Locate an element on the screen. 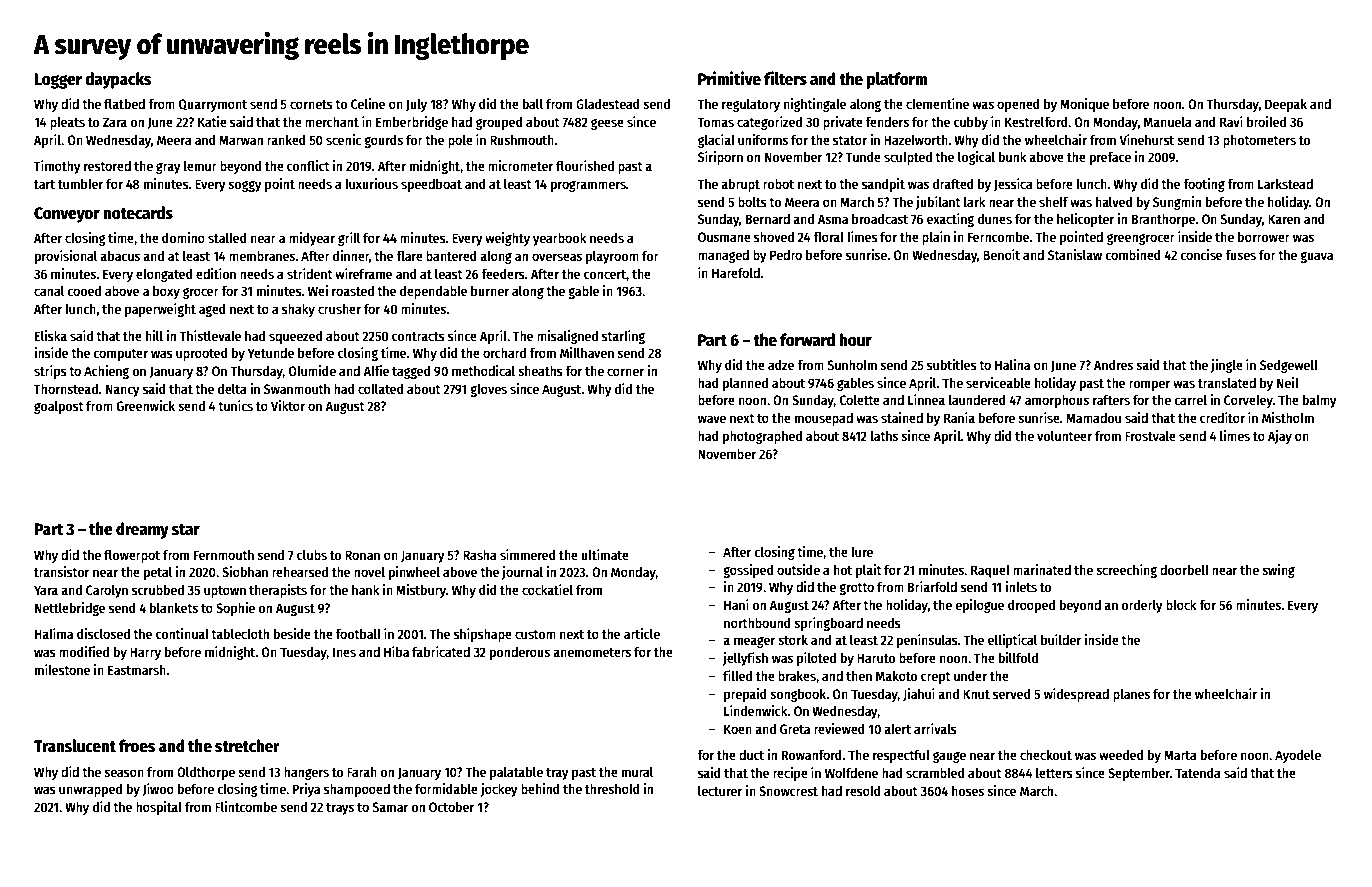  July is located at coordinates (416, 105).
